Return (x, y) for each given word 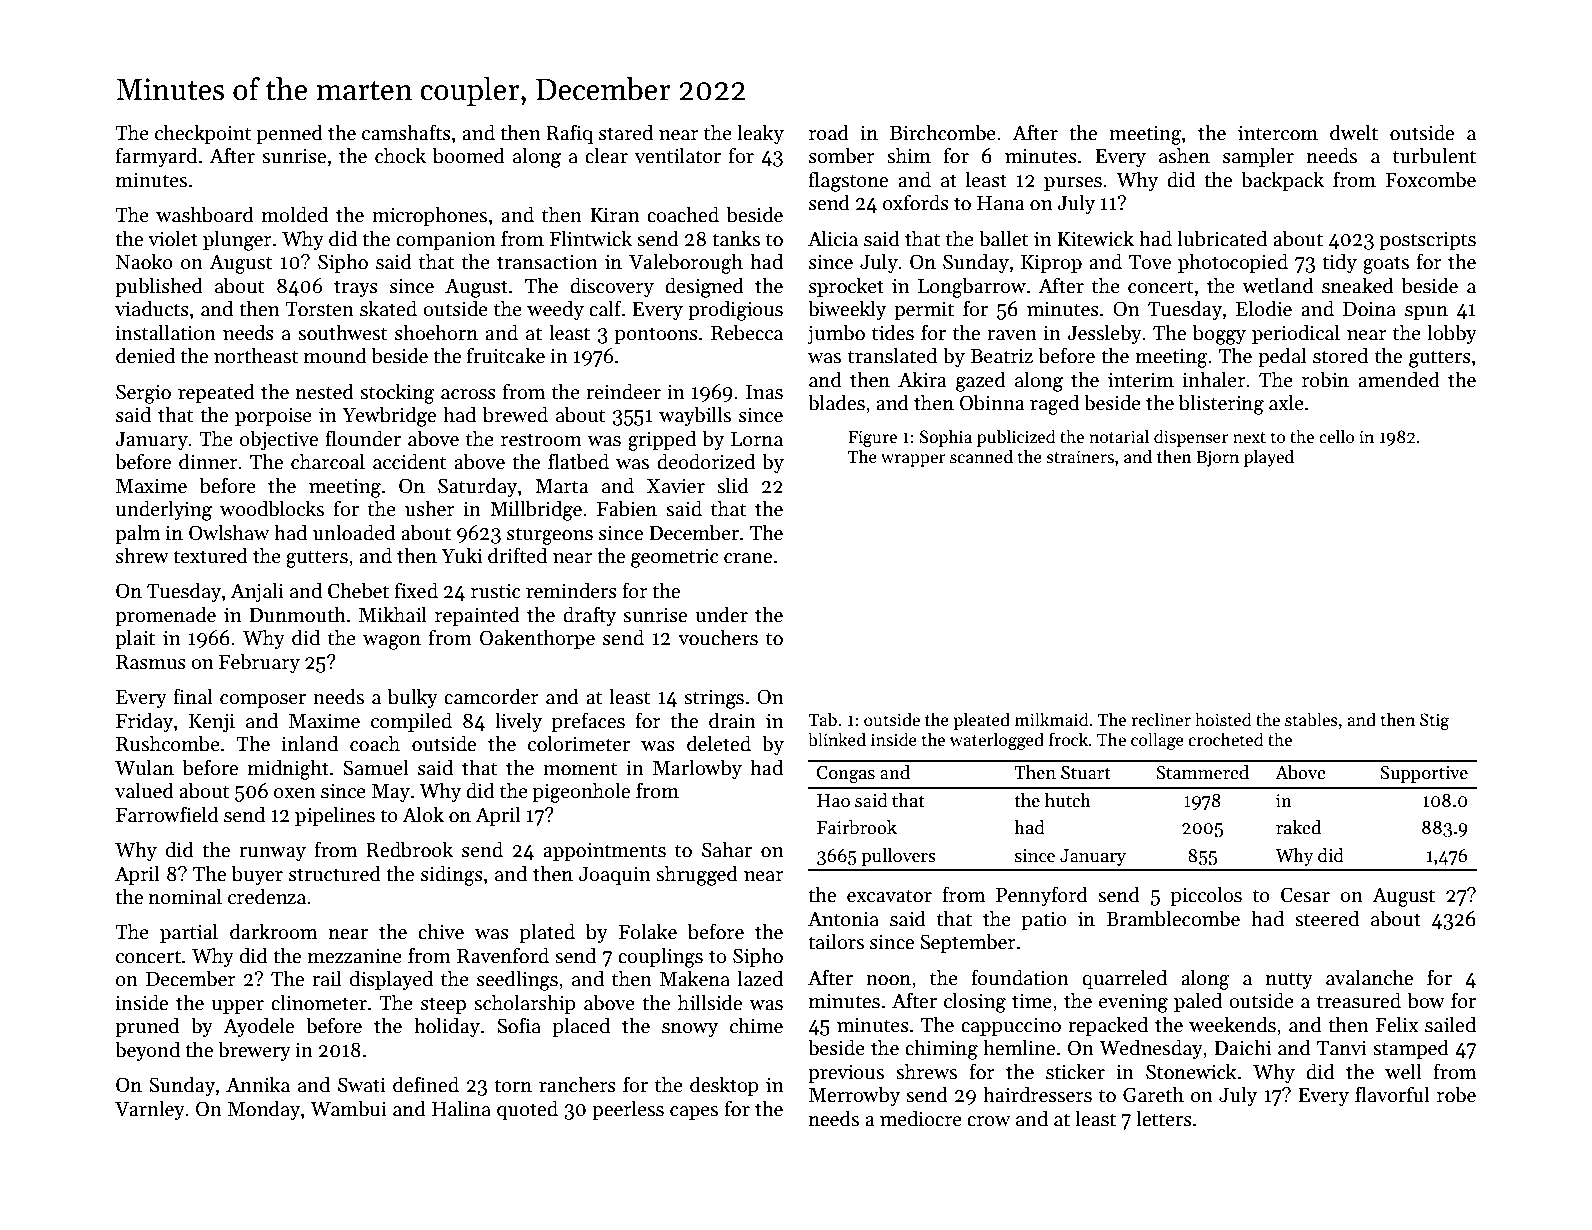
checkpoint (203, 134)
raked (1298, 827)
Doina (1369, 309)
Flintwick (591, 238)
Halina (461, 1108)
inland (310, 743)
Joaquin (614, 875)
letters (1164, 1118)
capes (694, 1113)
